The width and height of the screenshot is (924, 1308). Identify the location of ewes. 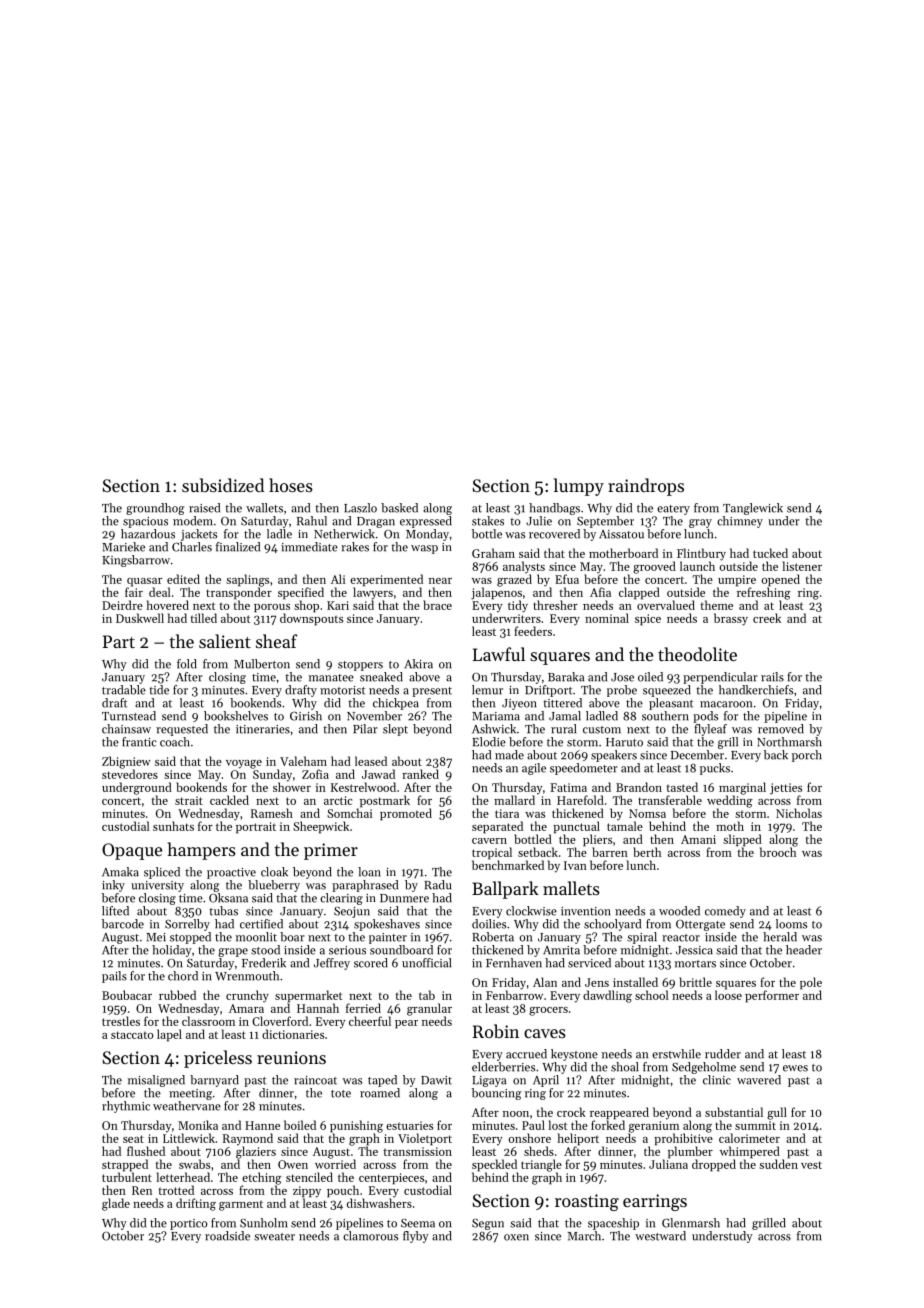
(795, 1068).
